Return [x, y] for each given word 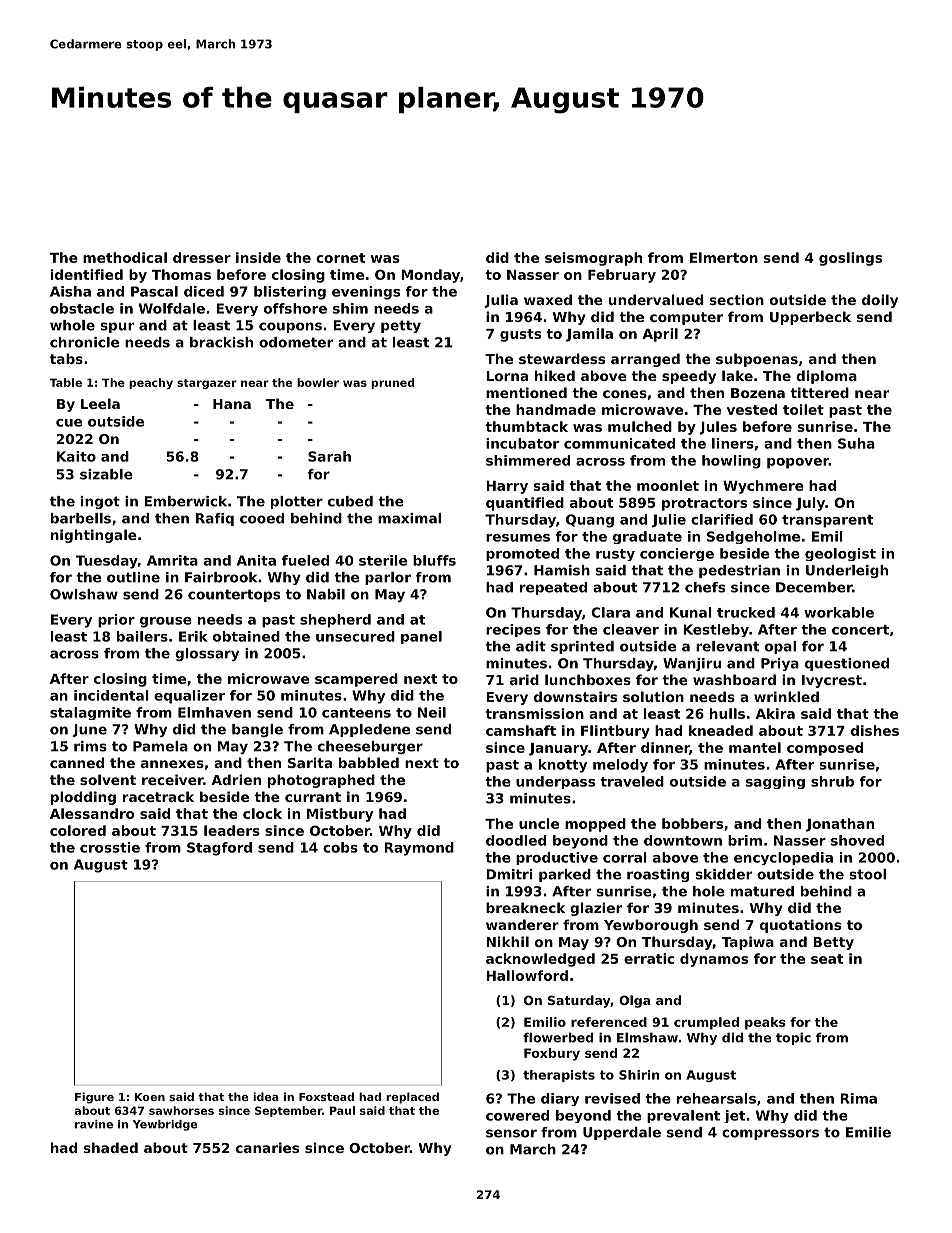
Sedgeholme [753, 537]
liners [733, 443]
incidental [111, 695]
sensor [511, 1133]
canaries [267, 1147]
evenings [366, 293]
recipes [513, 630]
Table [66, 382]
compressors [770, 1134]
